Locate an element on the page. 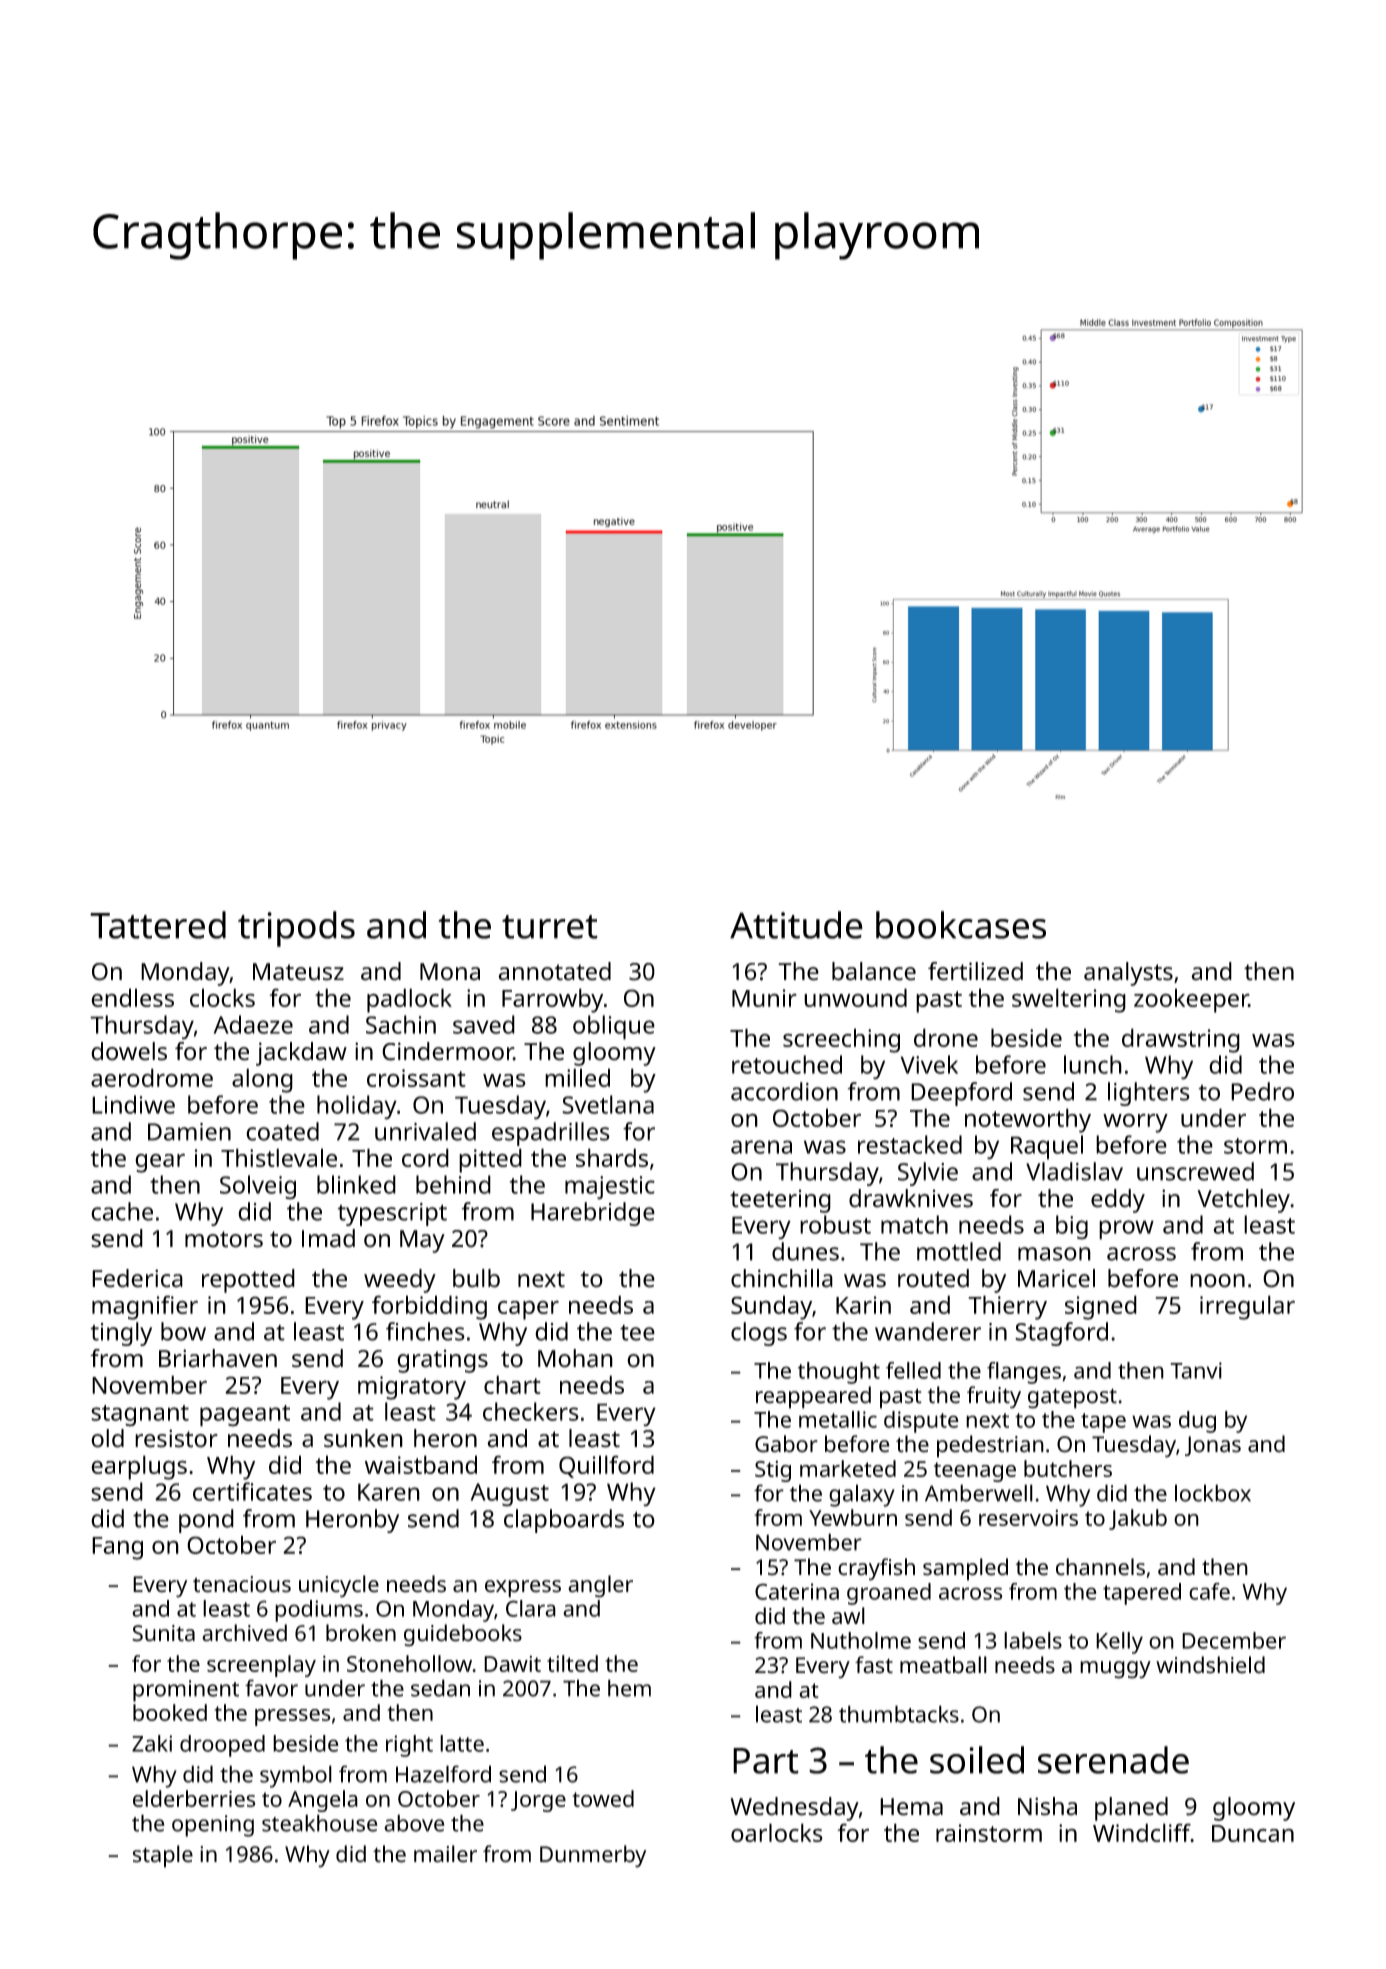 The width and height of the page is (1386, 1969). fertilized is located at coordinates (975, 971).
